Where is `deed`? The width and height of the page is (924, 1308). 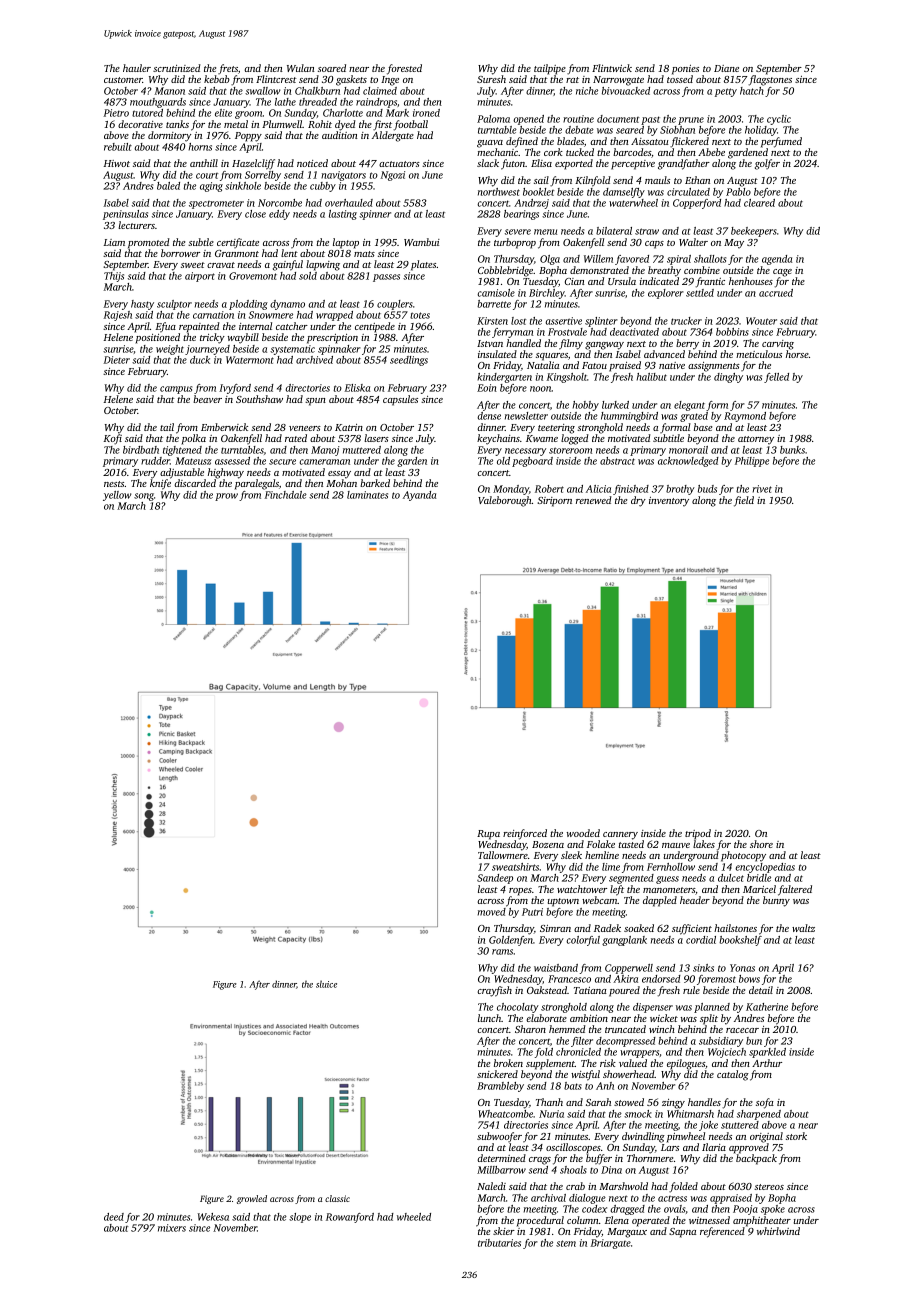 deed is located at coordinates (114, 1217).
